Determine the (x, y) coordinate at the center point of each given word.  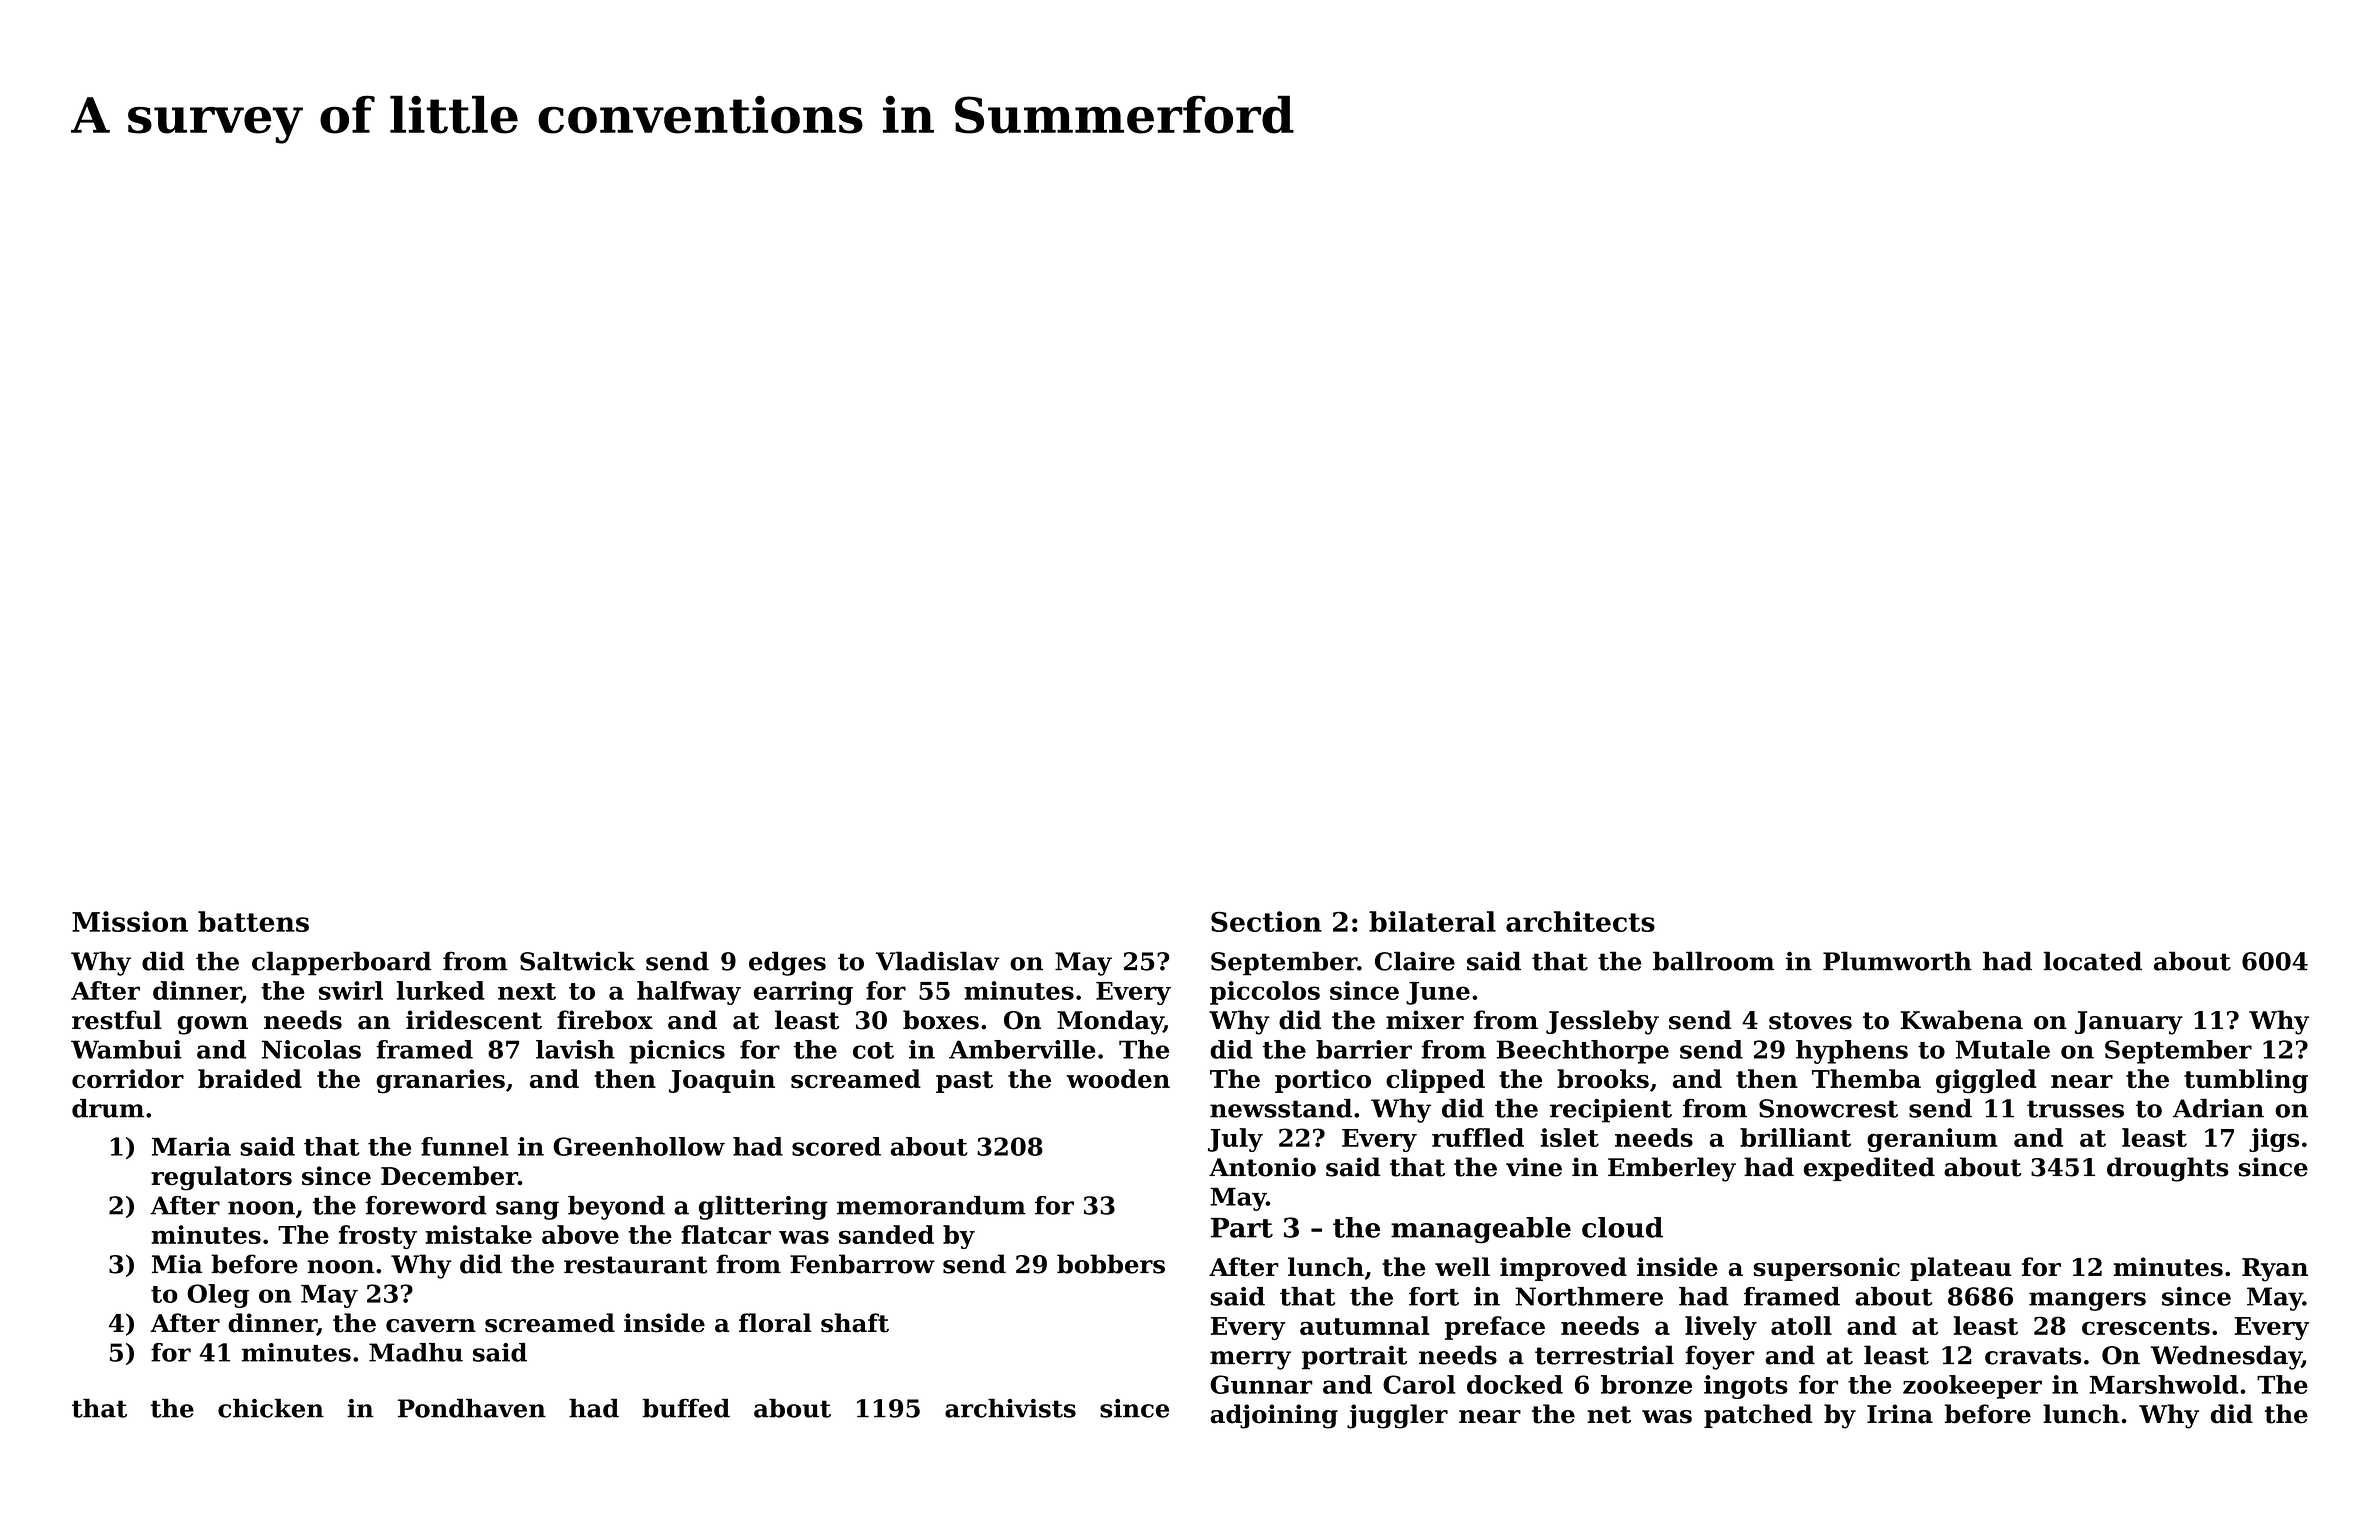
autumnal (1364, 1325)
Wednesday (2226, 1357)
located (2093, 961)
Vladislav (938, 961)
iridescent (474, 1020)
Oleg (218, 1296)
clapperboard (341, 963)
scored (836, 1146)
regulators (221, 1178)
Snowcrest (1828, 1108)
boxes (941, 1020)
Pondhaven (472, 1408)
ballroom (1713, 961)
